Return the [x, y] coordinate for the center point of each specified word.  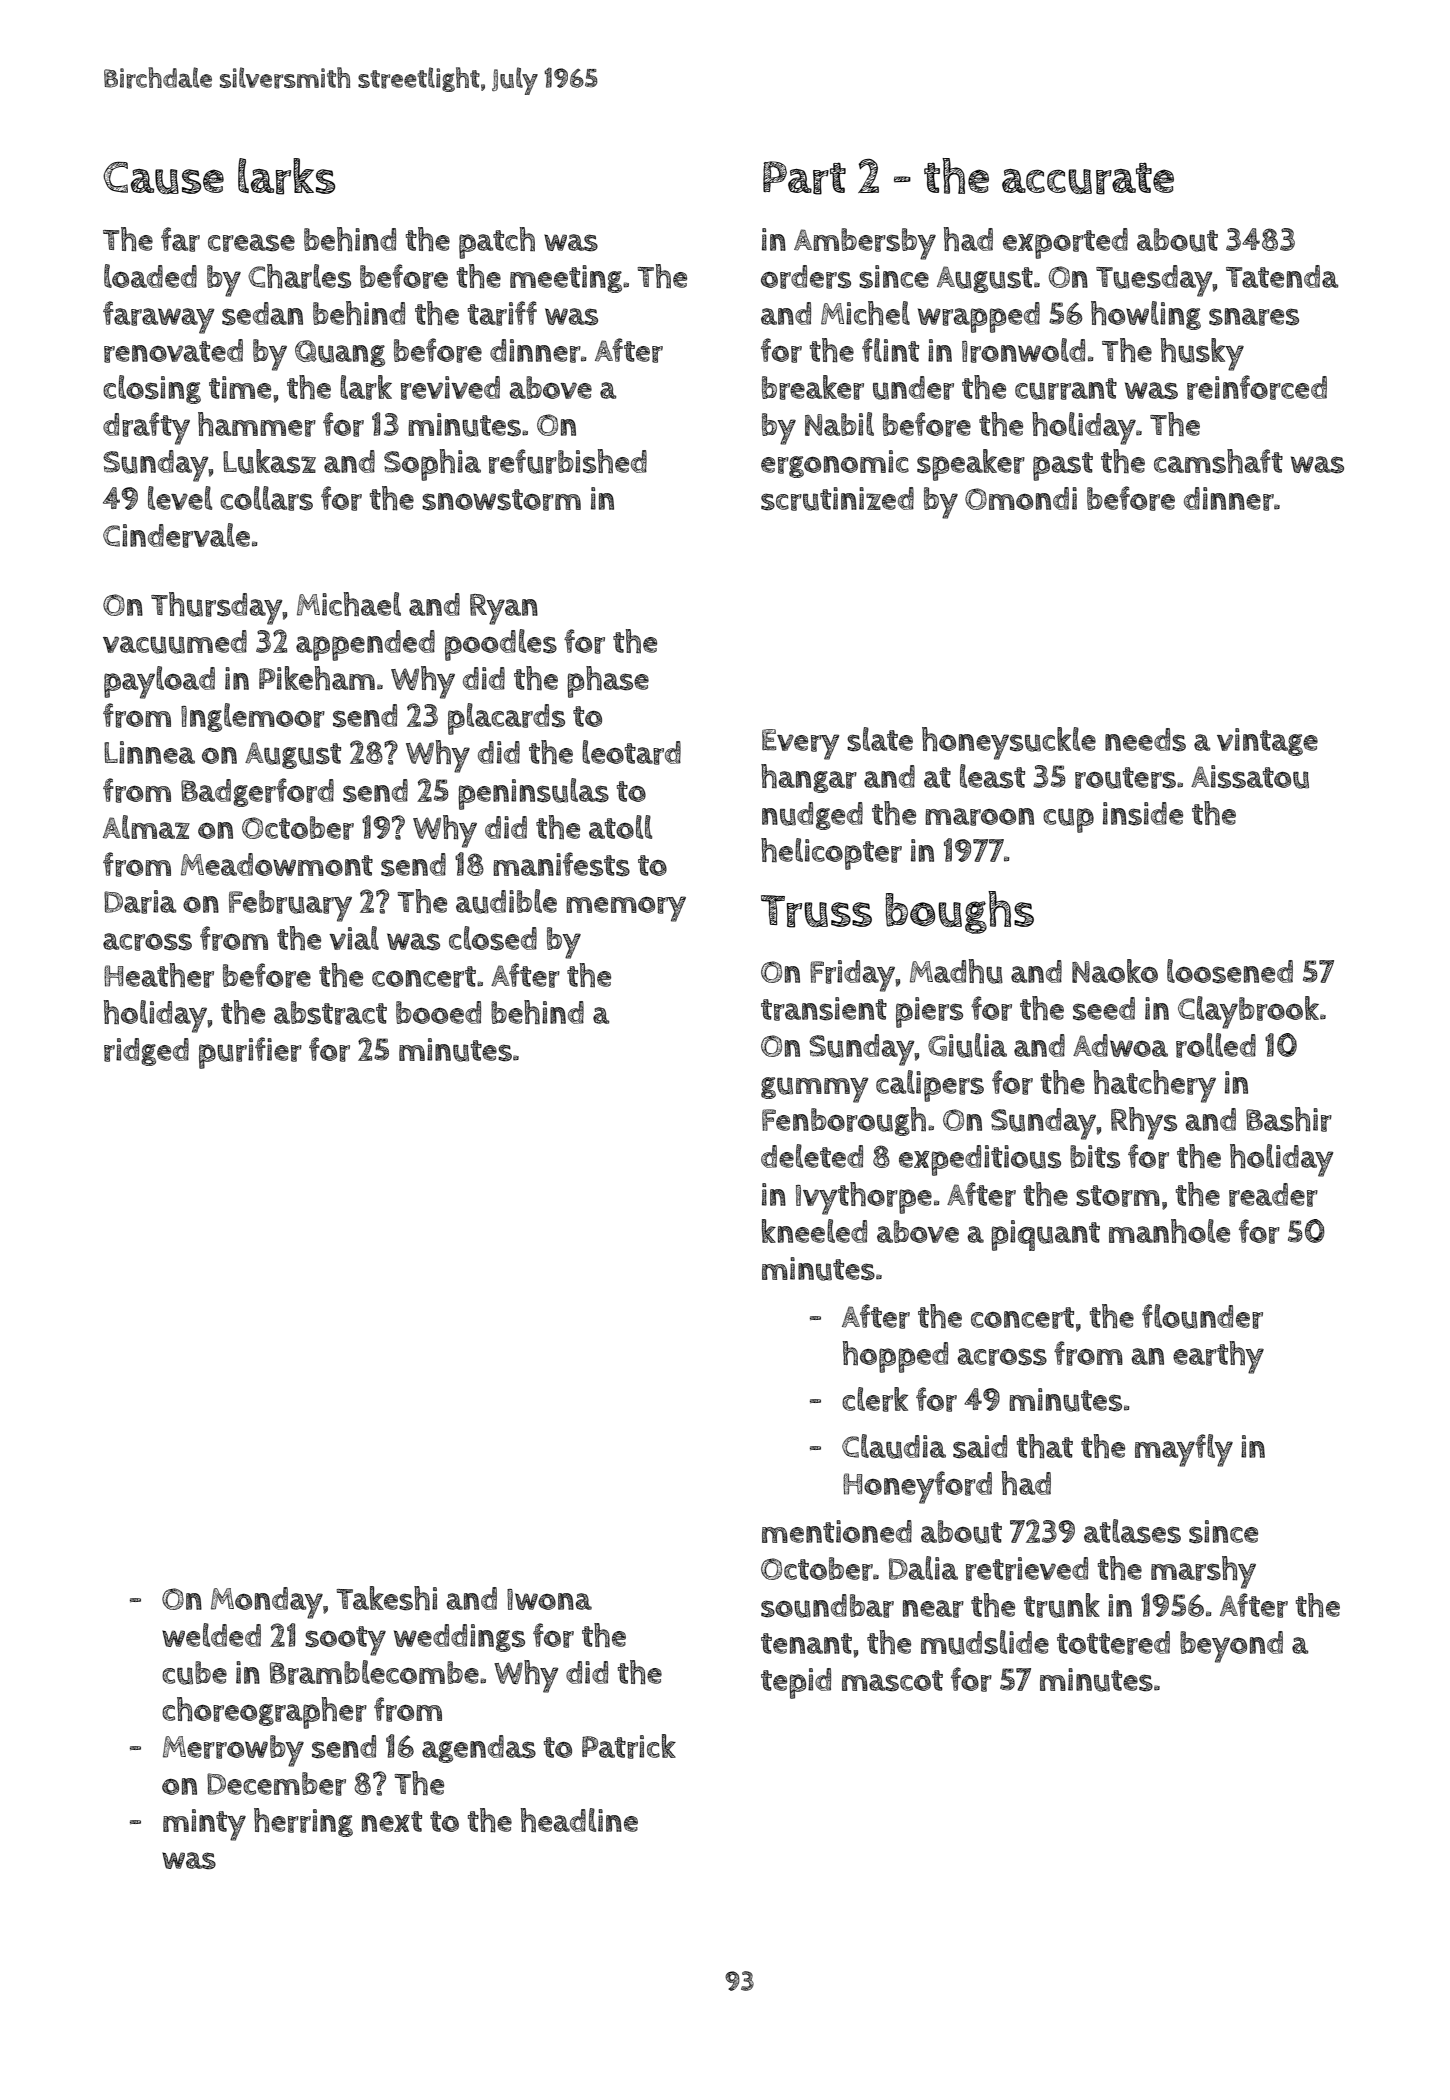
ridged [146, 1052]
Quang [340, 353]
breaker [813, 387]
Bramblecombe [374, 1672]
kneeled [814, 1231]
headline [579, 1820]
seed [1104, 1009]
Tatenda [1282, 276]
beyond [1231, 1647]
